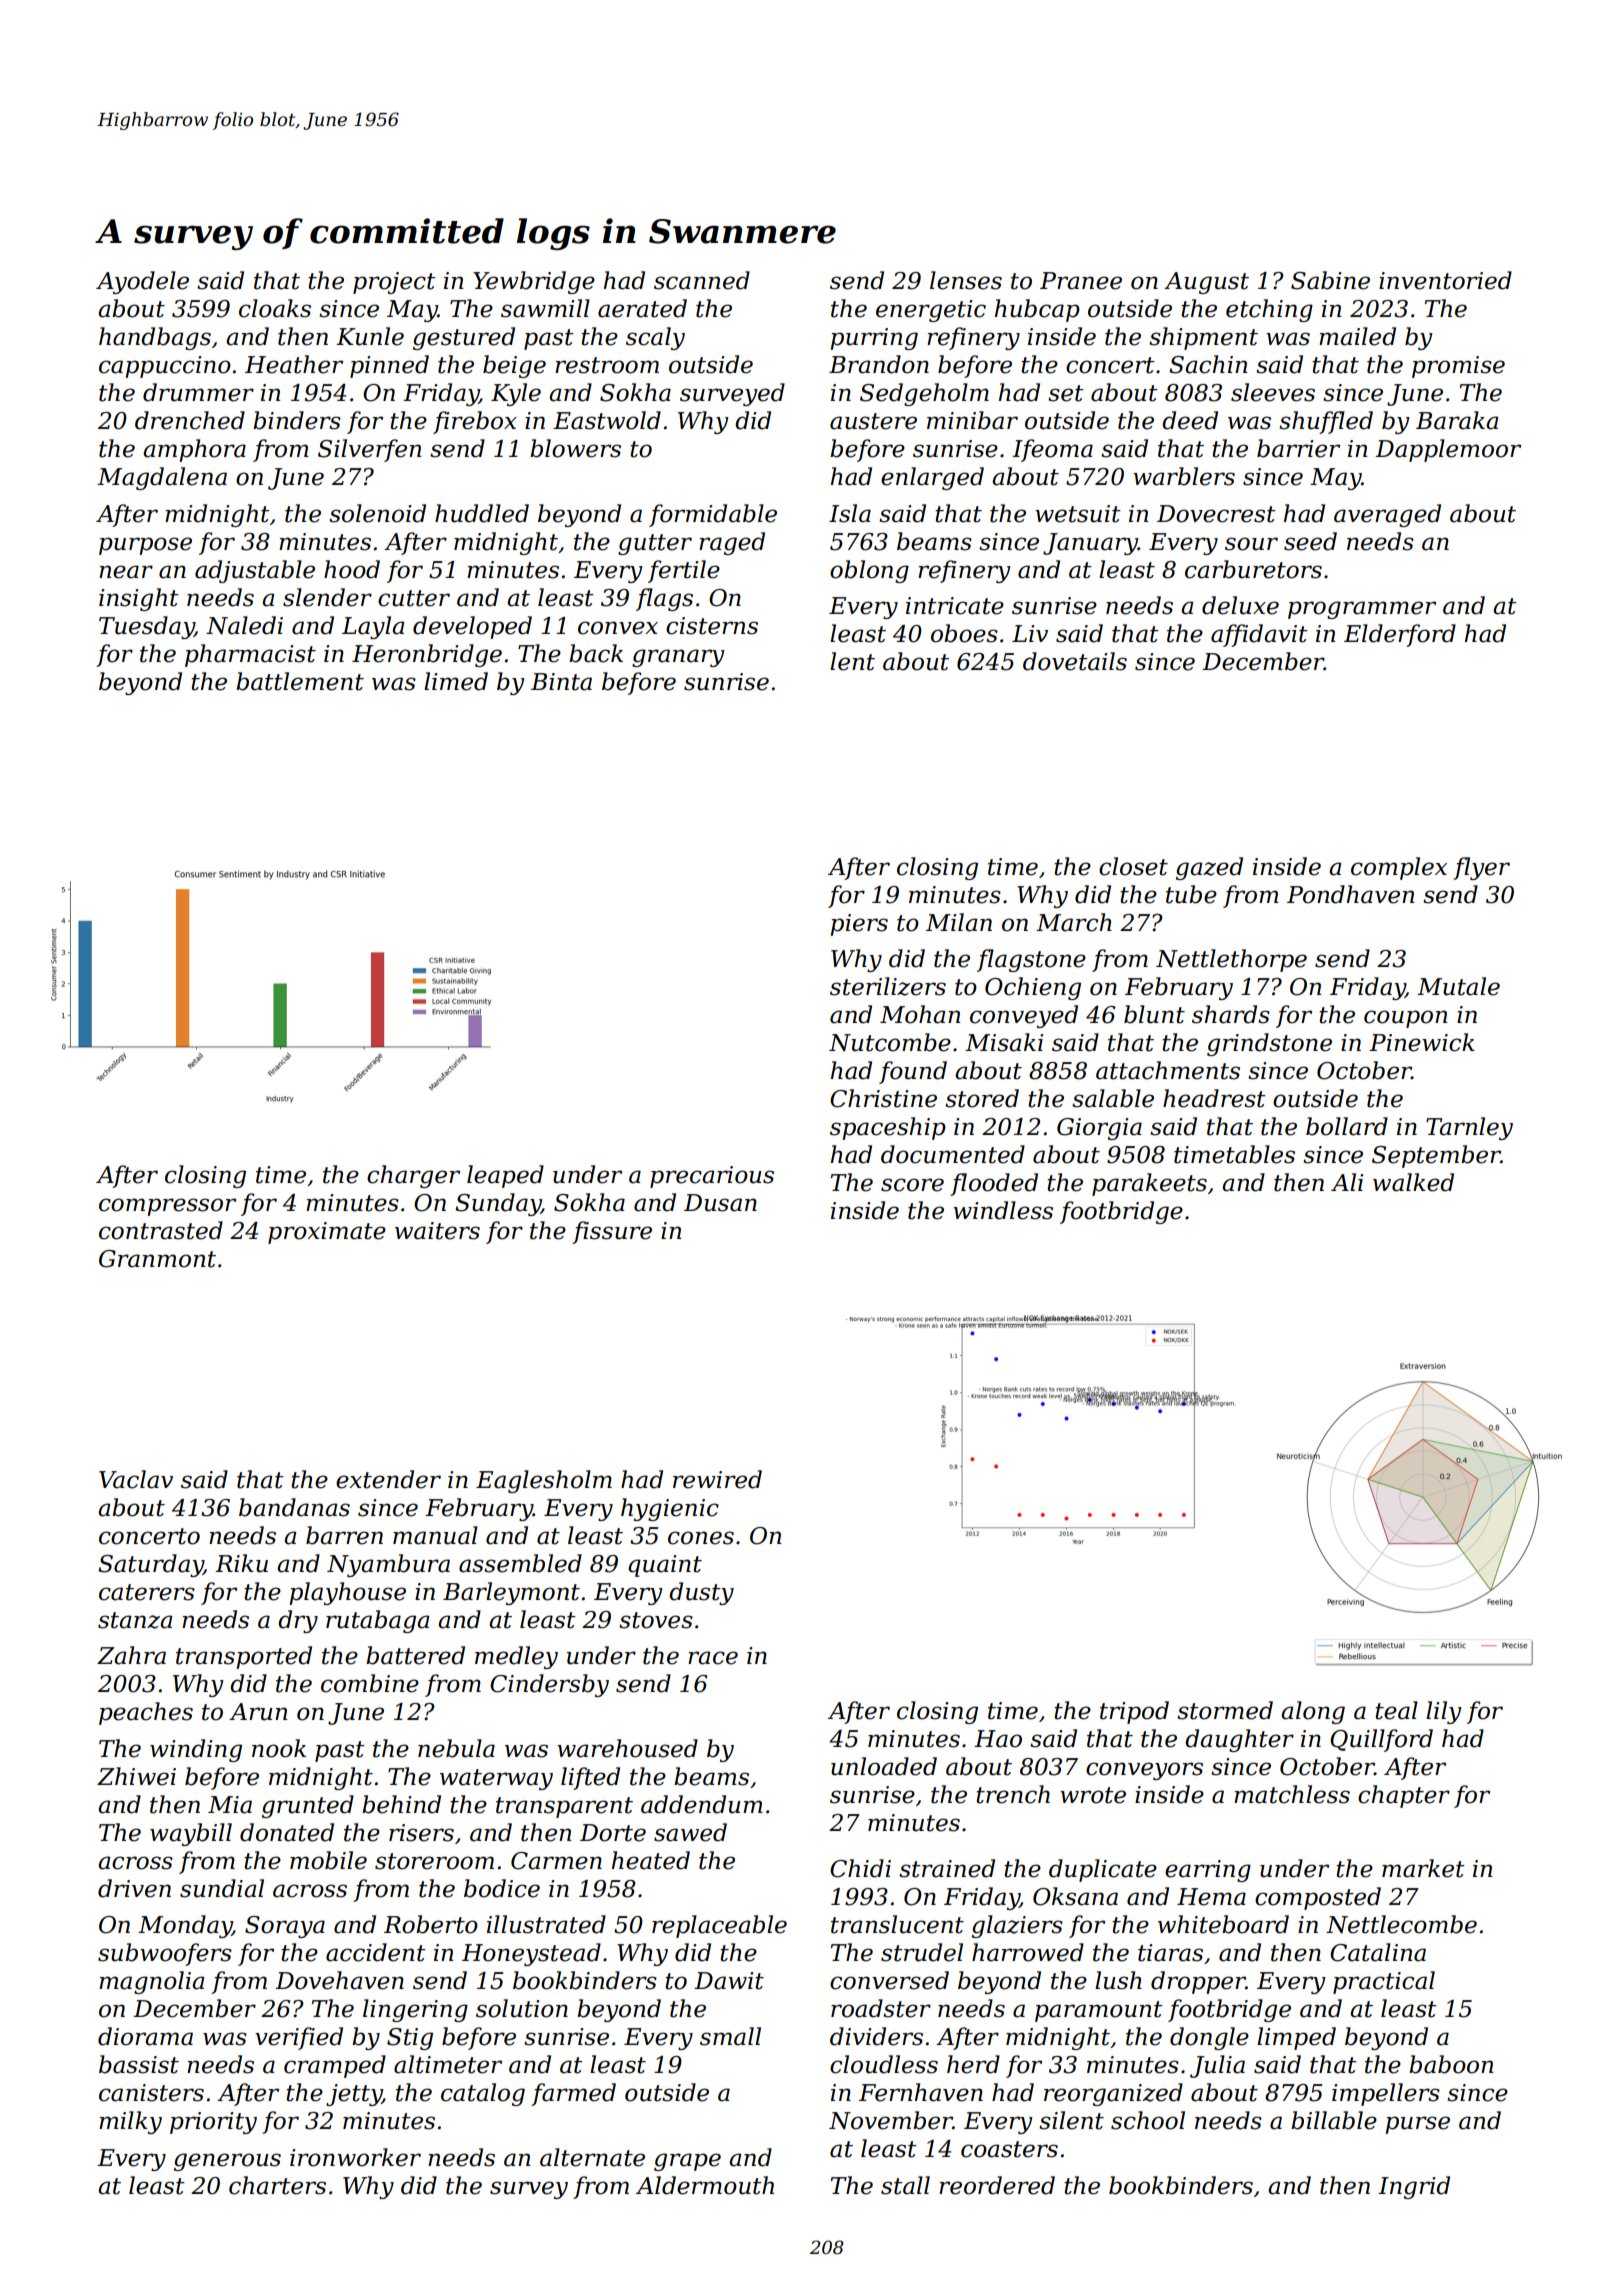 The height and width of the screenshot is (2292, 1620). Describe the element at coordinates (1384, 1982) in the screenshot. I see `practical` at that location.
